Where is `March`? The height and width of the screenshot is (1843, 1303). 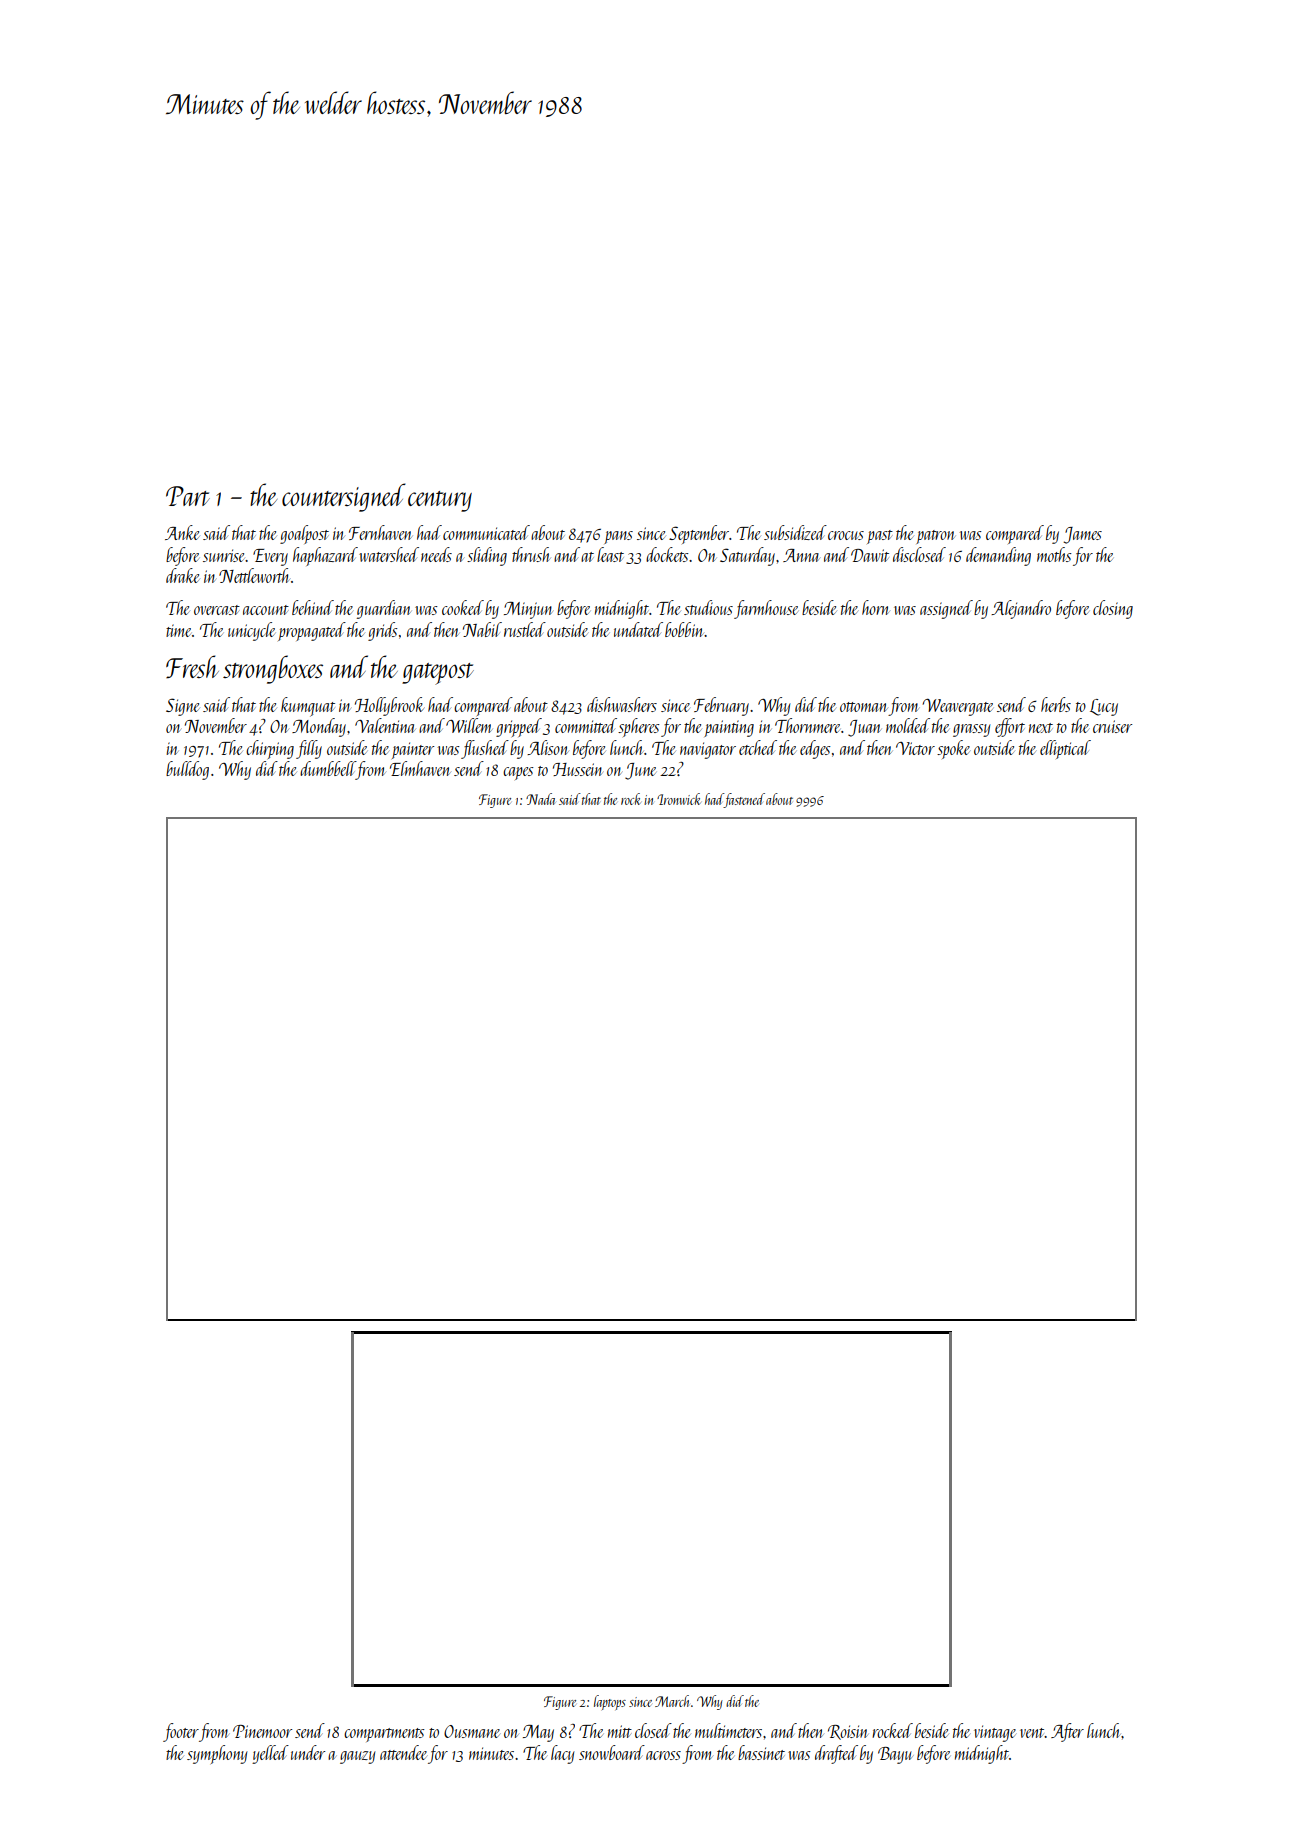
March is located at coordinates (672, 1701).
